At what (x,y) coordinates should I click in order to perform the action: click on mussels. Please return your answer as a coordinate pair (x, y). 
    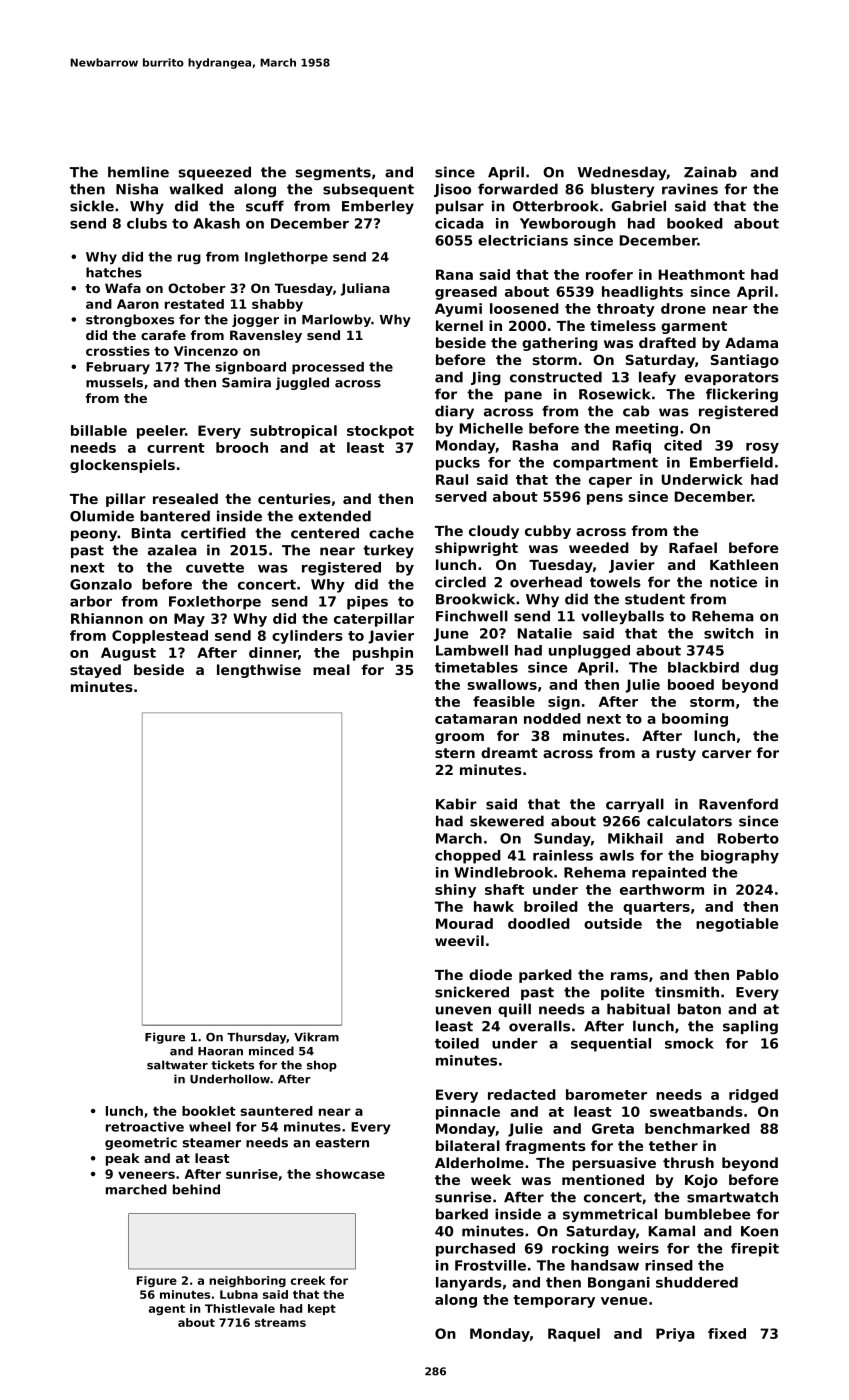
    Looking at the image, I should click on (114, 382).
